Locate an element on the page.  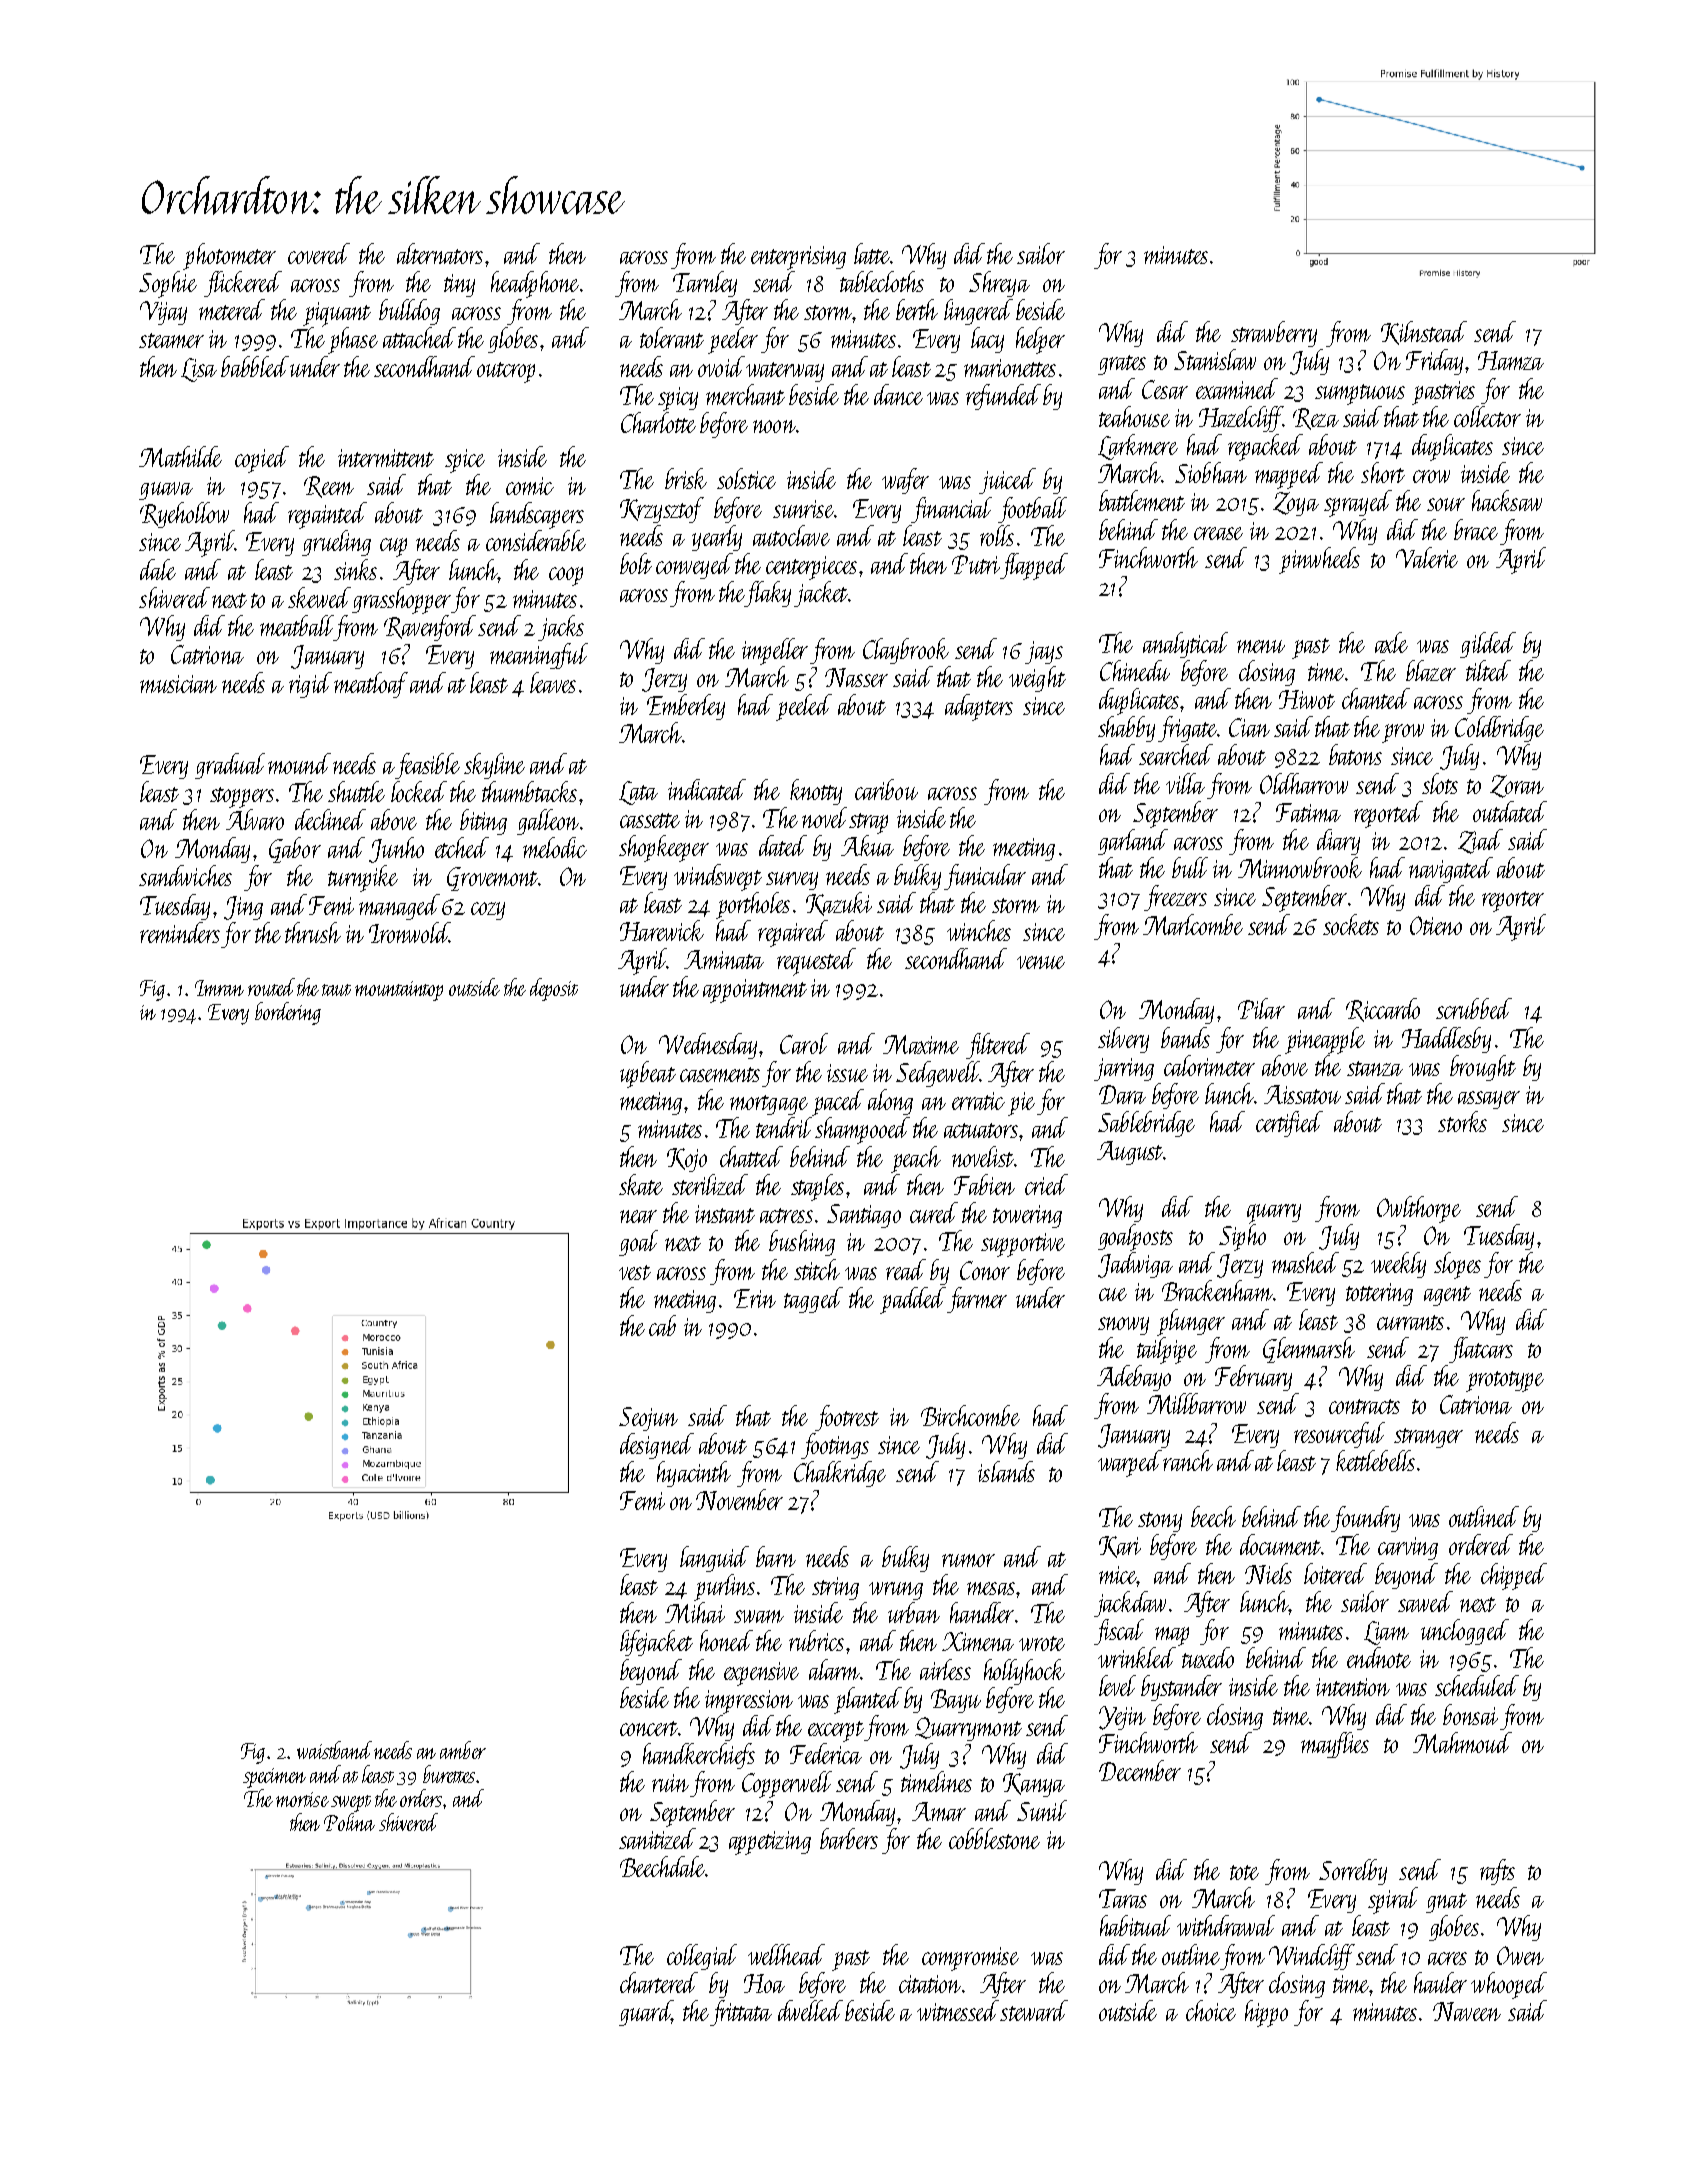
hippo is located at coordinates (1266, 2013).
